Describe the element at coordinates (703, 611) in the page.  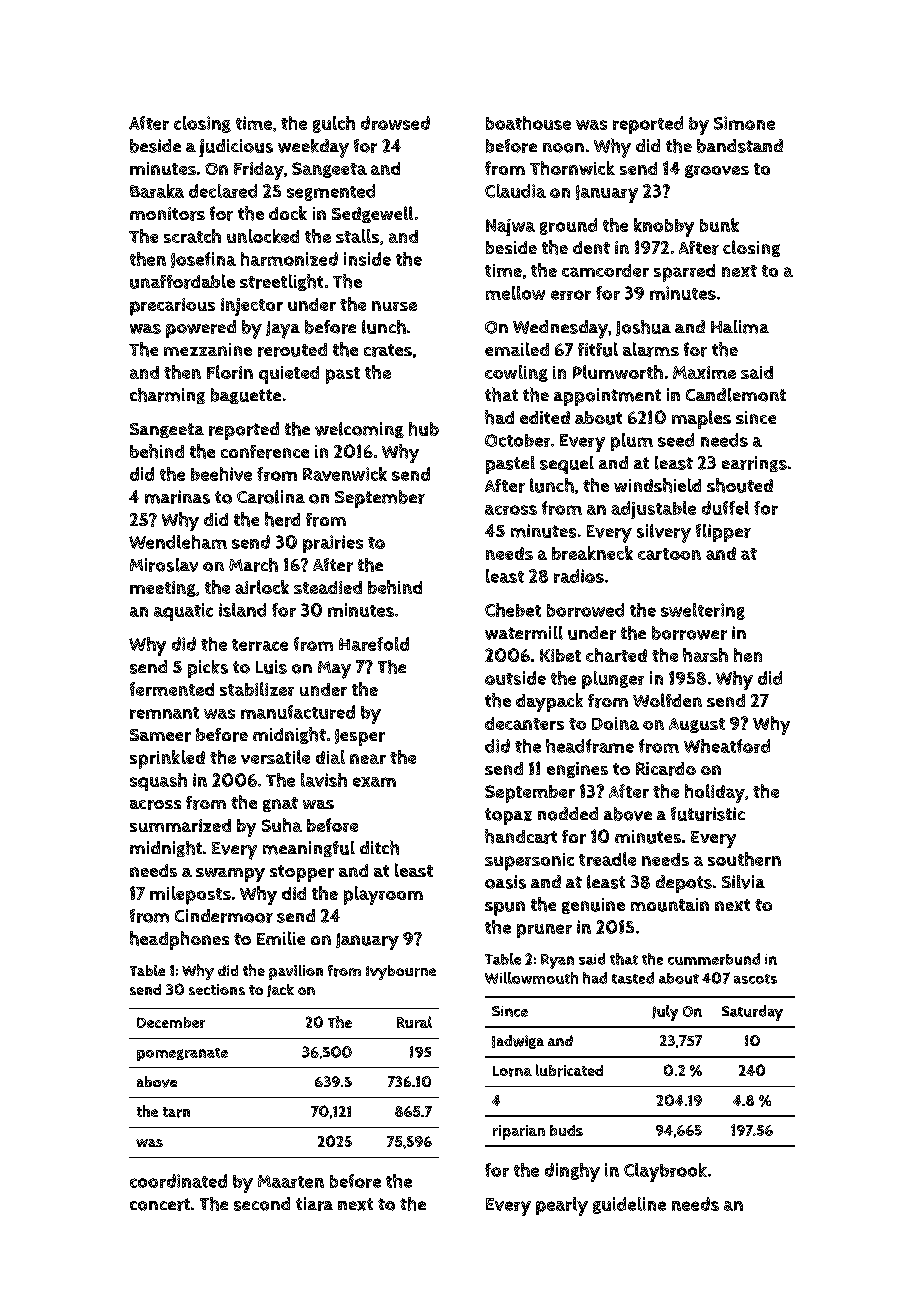
I see `sweltering` at that location.
